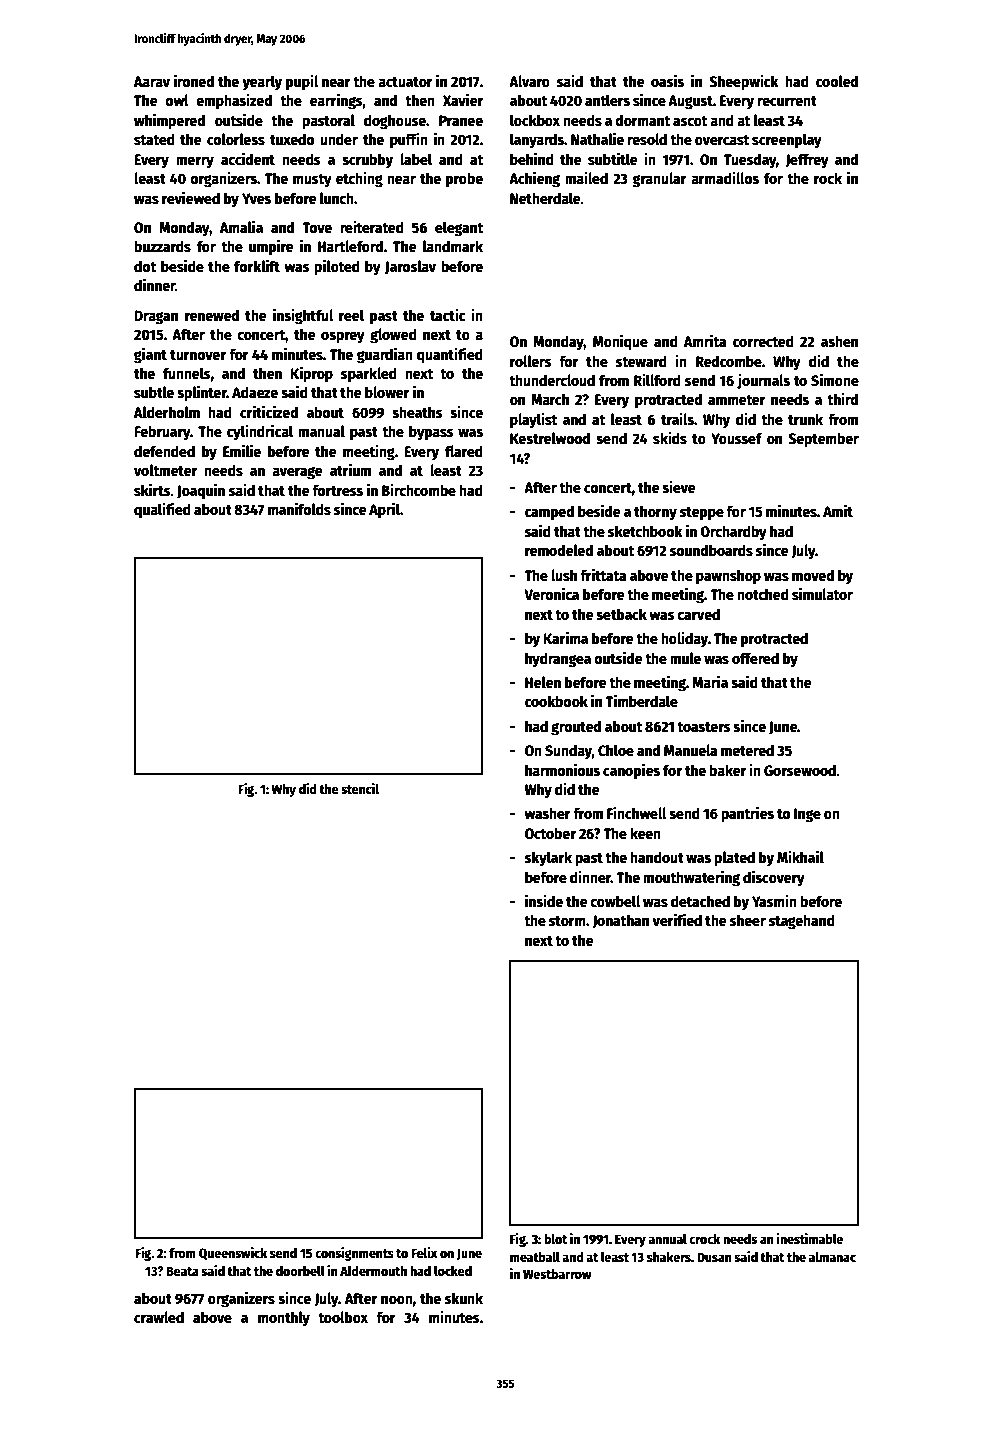 The image size is (993, 1438). I want to click on Sheepwick, so click(744, 82).
